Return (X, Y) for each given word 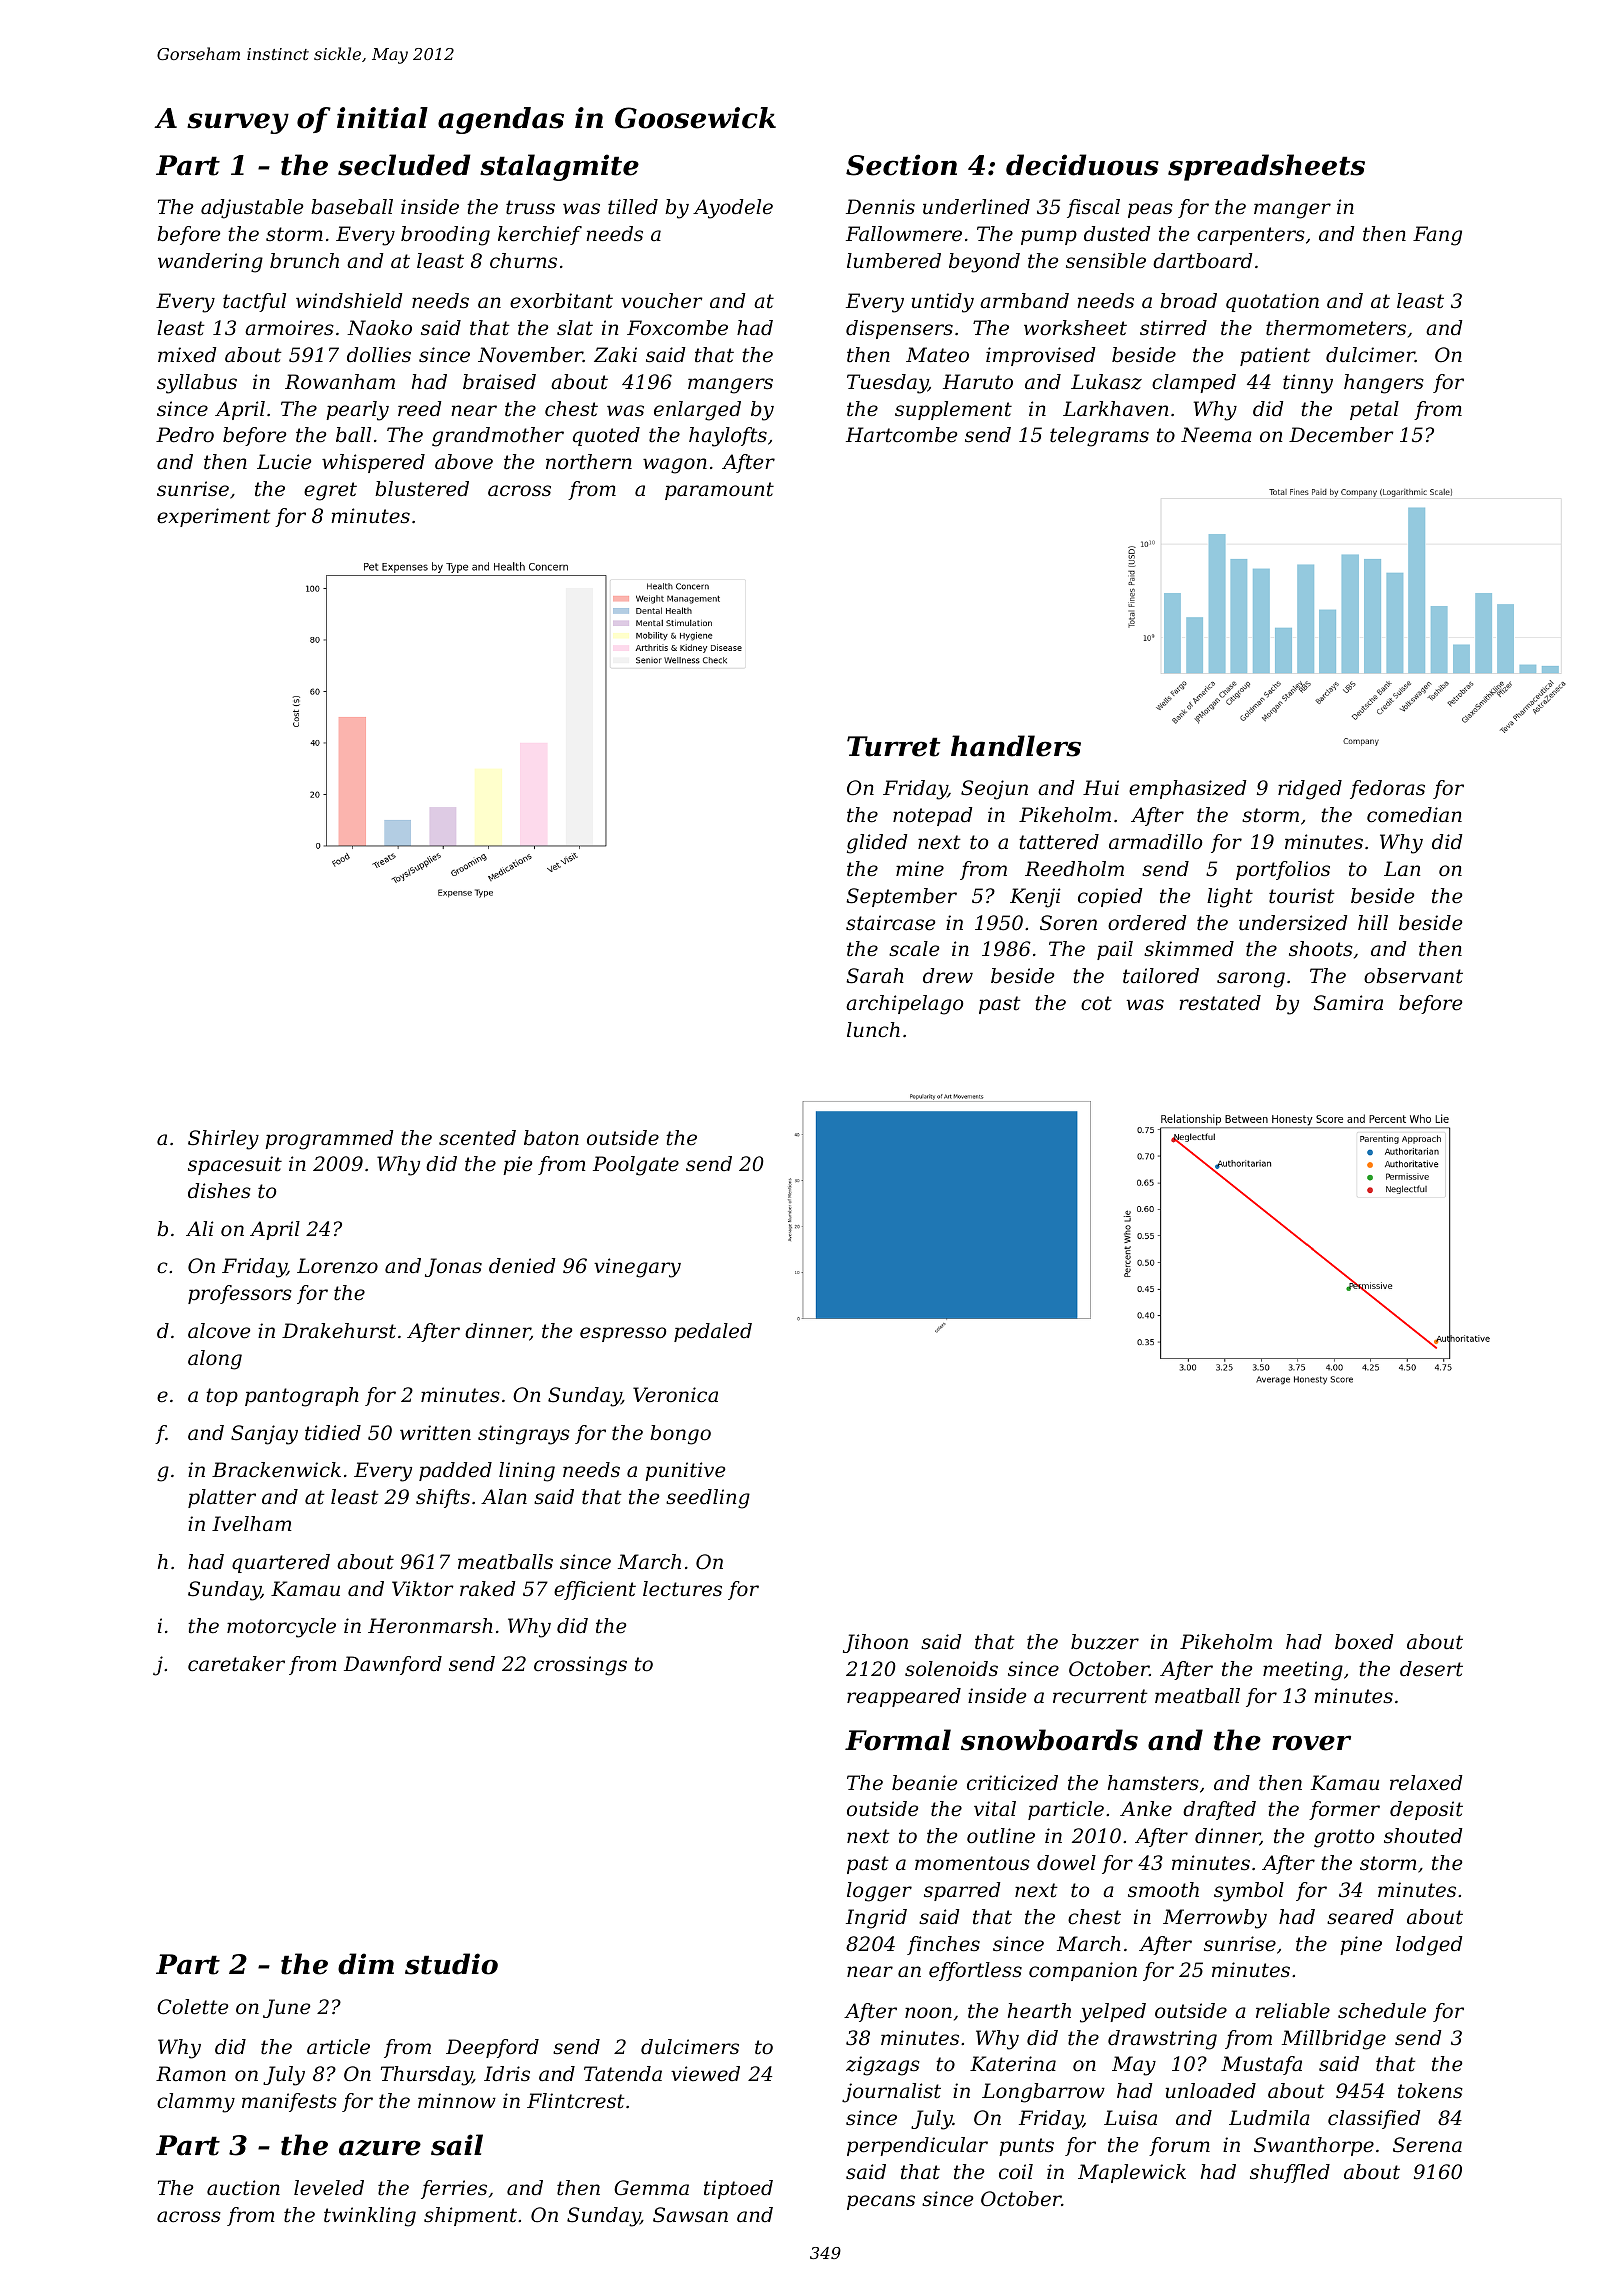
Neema (1216, 435)
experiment (214, 517)
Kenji (1035, 898)
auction (243, 2188)
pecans (881, 2202)
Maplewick (1132, 2173)
